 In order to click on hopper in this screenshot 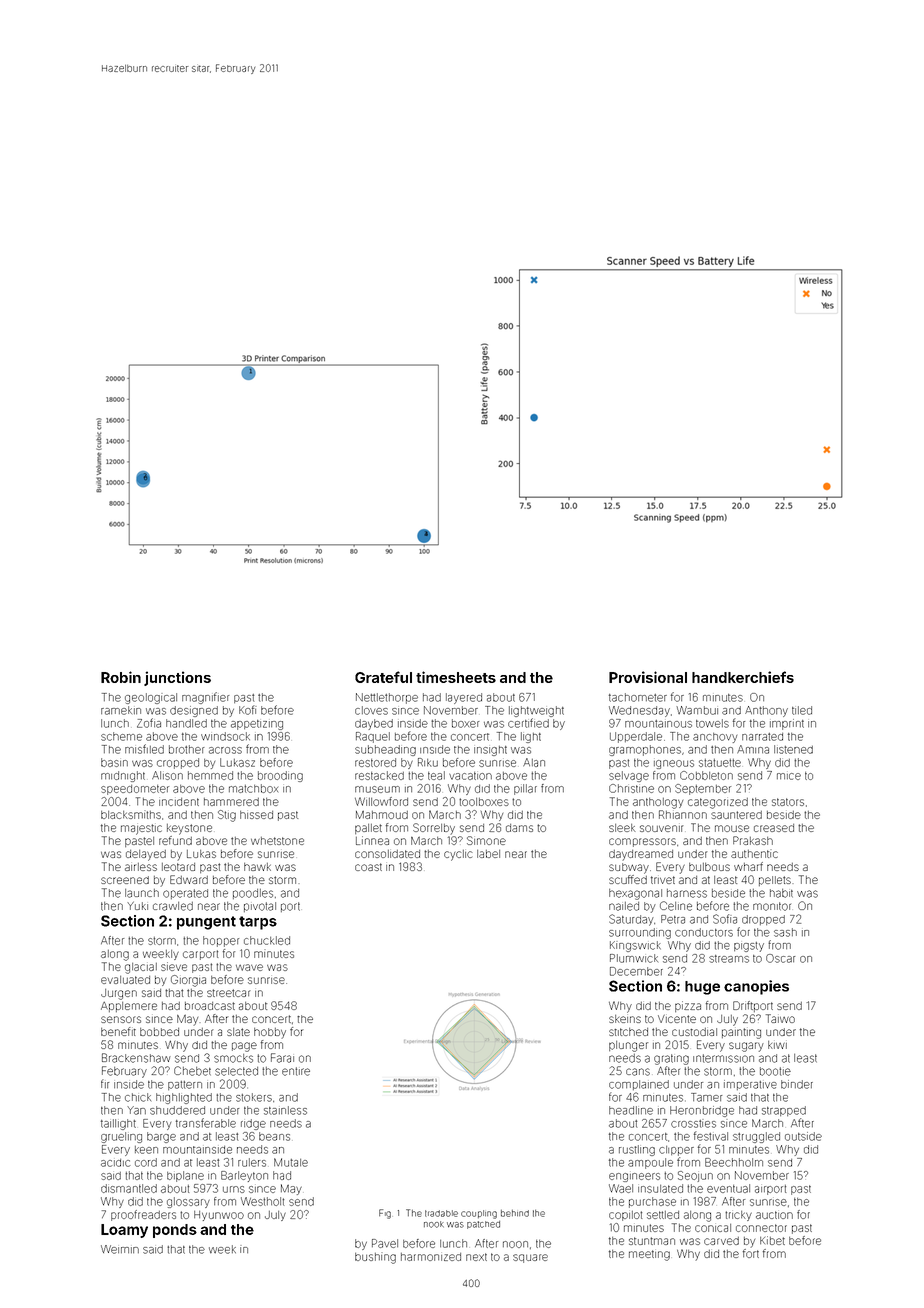, I will do `click(221, 941)`.
